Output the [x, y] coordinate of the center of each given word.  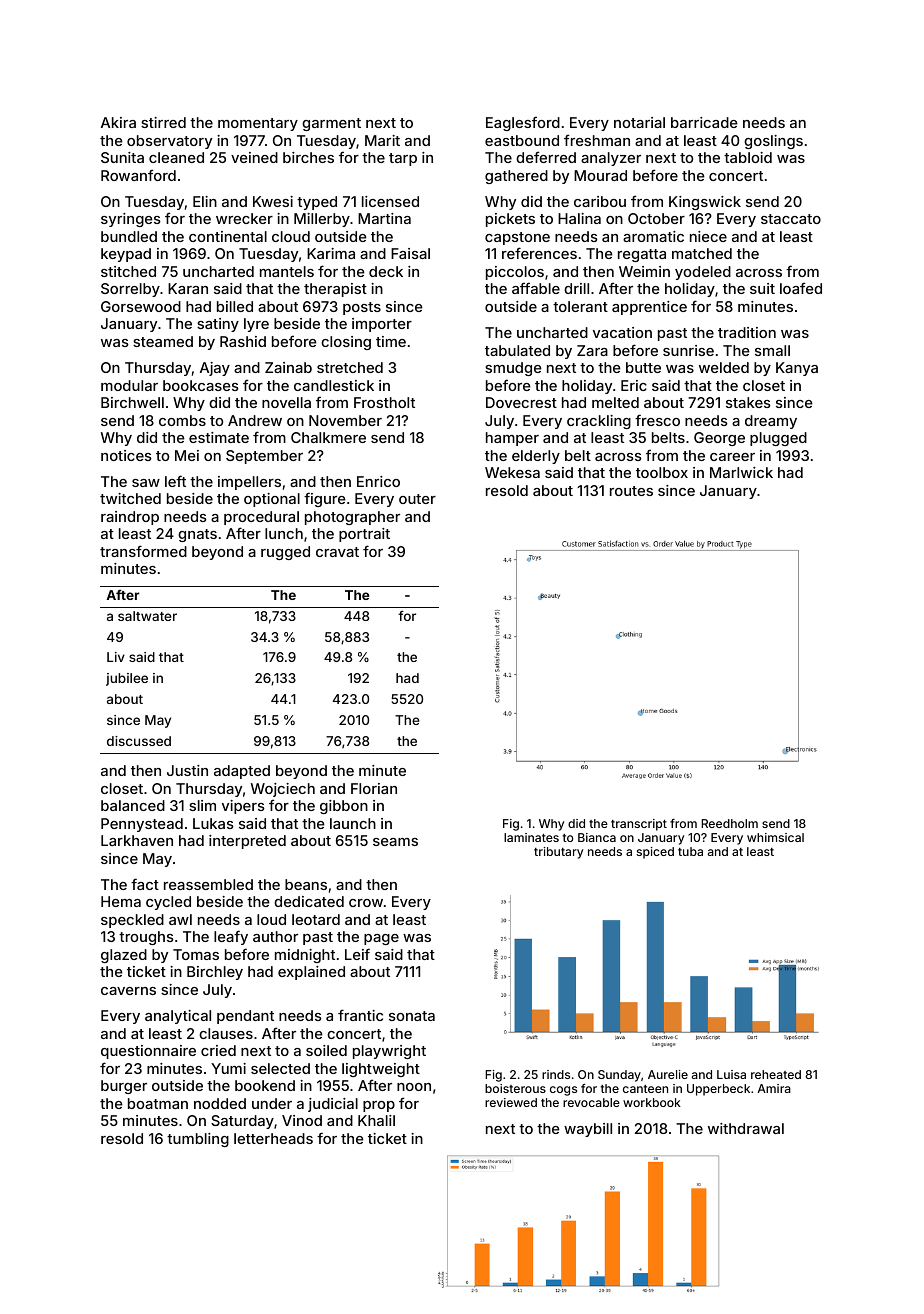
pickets [510, 220]
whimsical [775, 837]
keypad [126, 255]
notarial [639, 122]
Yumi [228, 1068]
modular [129, 385]
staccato [791, 219]
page [381, 939]
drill [576, 288]
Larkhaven [137, 840]
